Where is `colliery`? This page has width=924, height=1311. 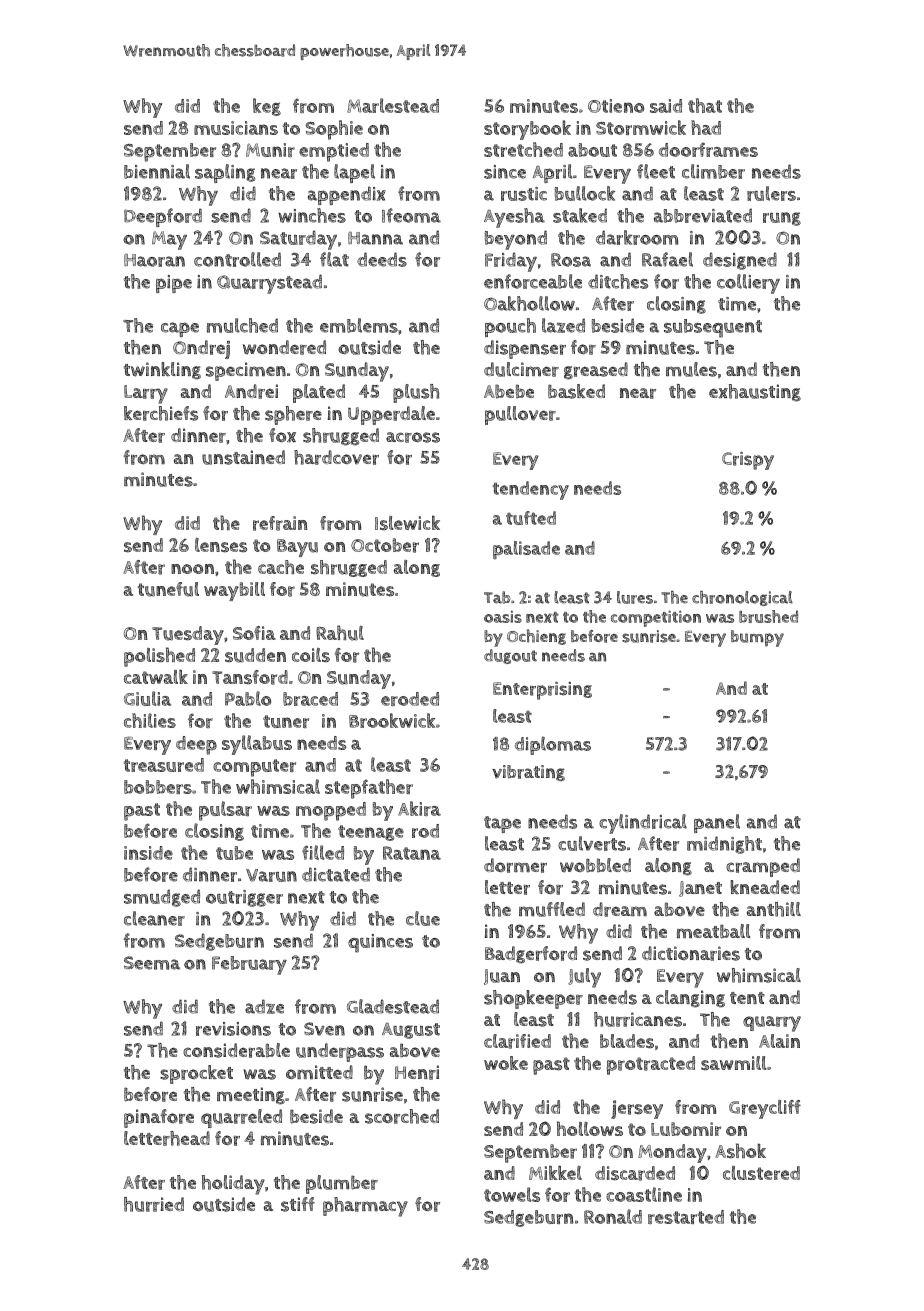 colliery is located at coordinates (748, 284).
